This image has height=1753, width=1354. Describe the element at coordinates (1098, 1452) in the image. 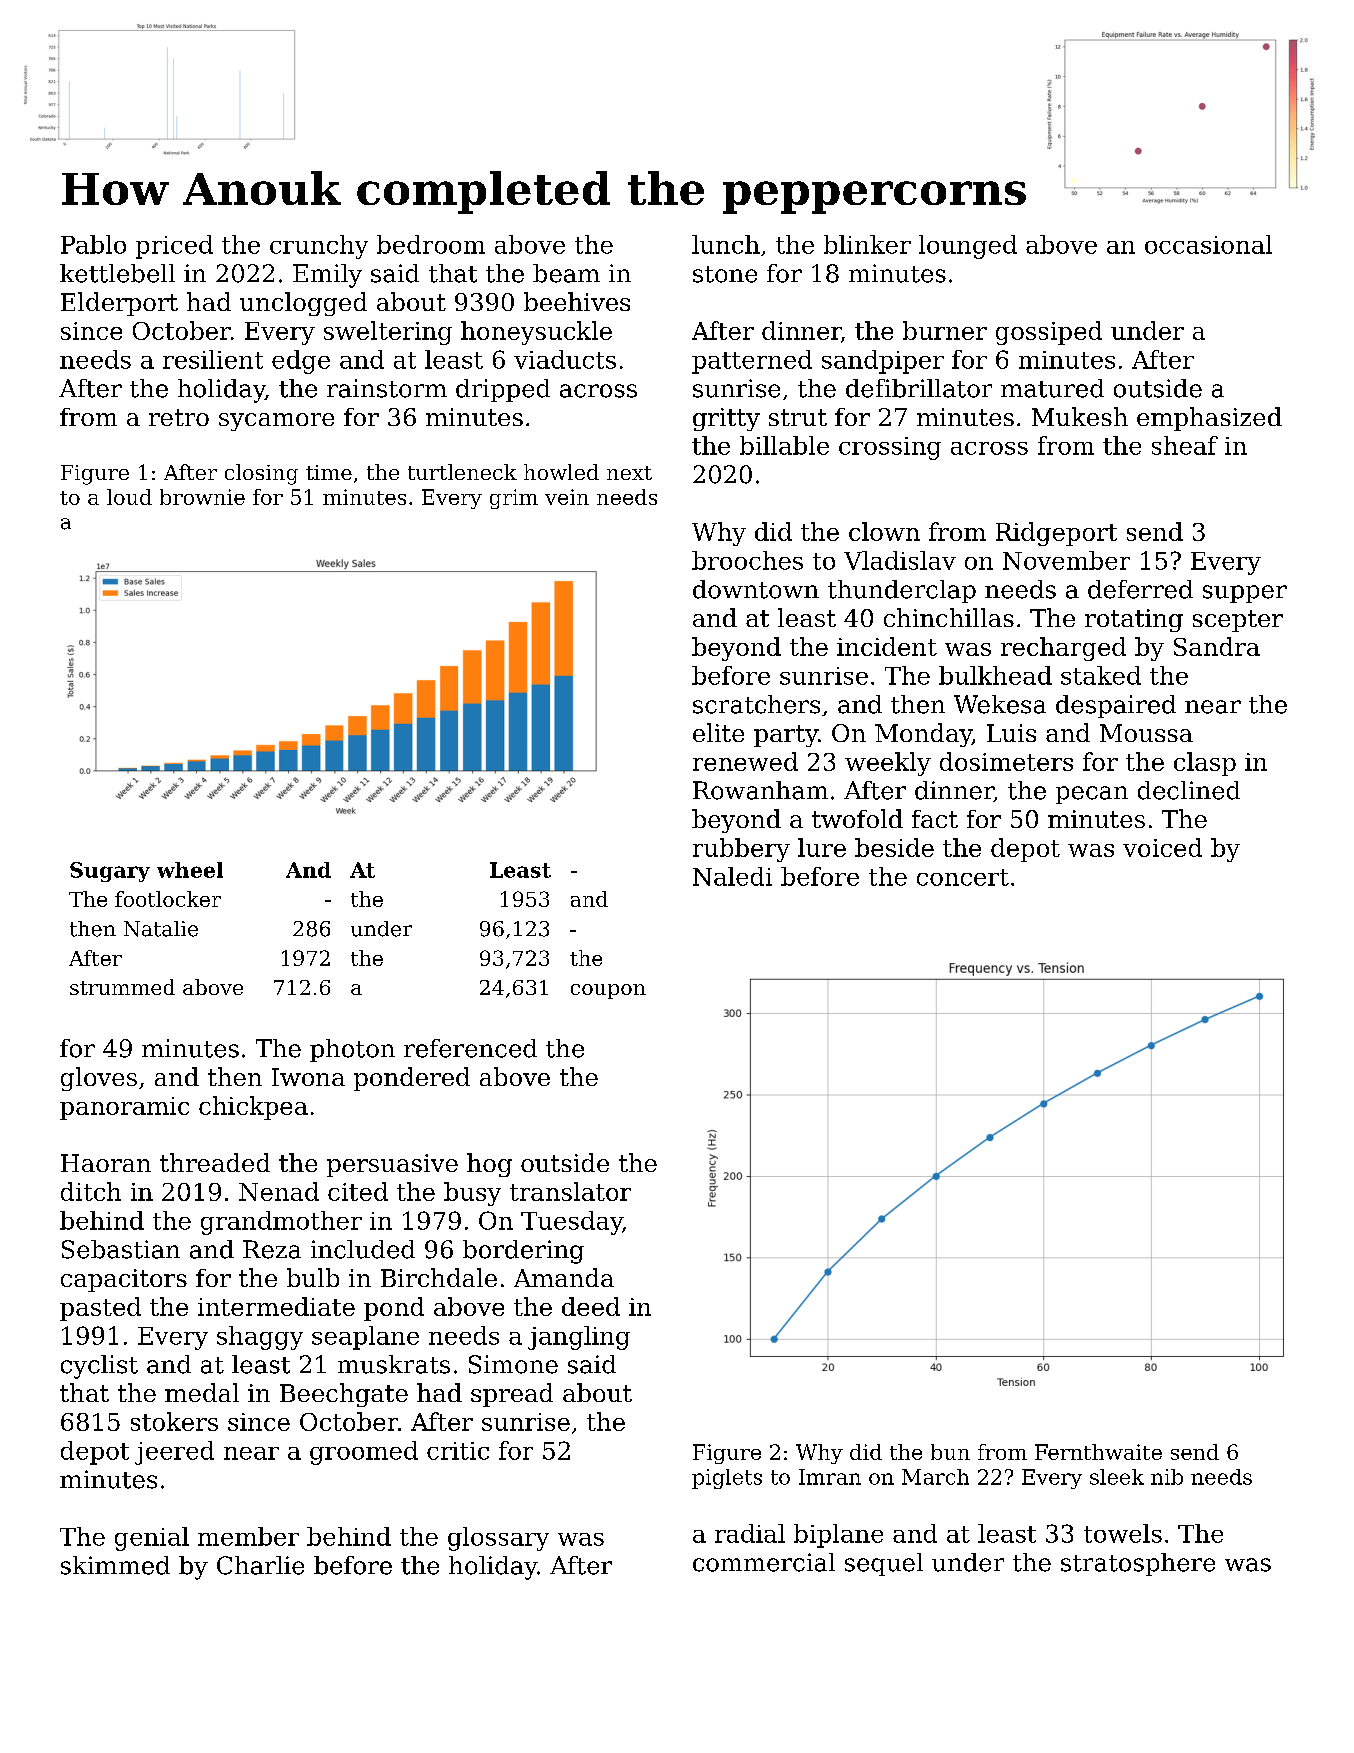

I see `Fernthwaite` at that location.
